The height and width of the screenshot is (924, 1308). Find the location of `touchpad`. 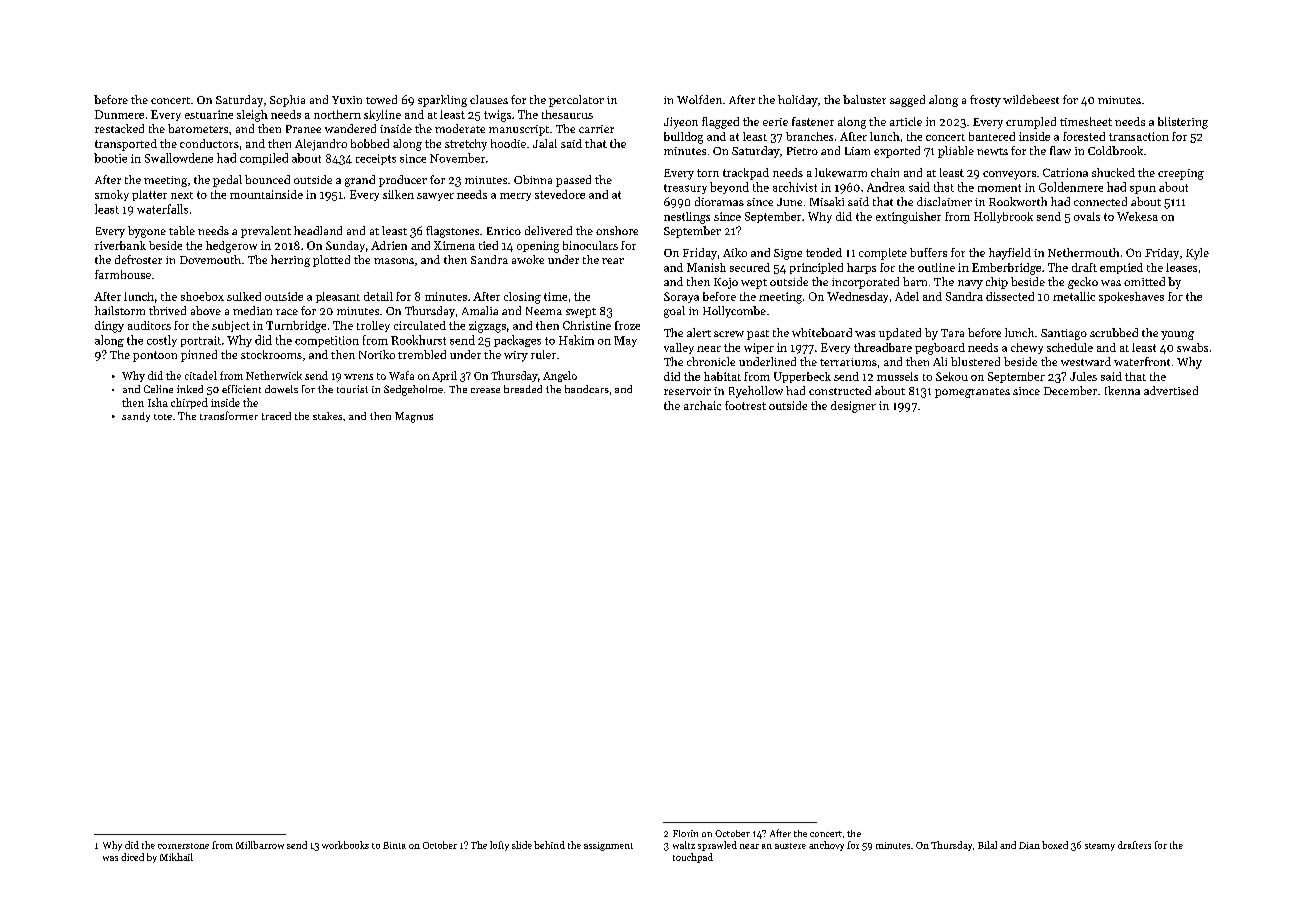

touchpad is located at coordinates (693, 858).
